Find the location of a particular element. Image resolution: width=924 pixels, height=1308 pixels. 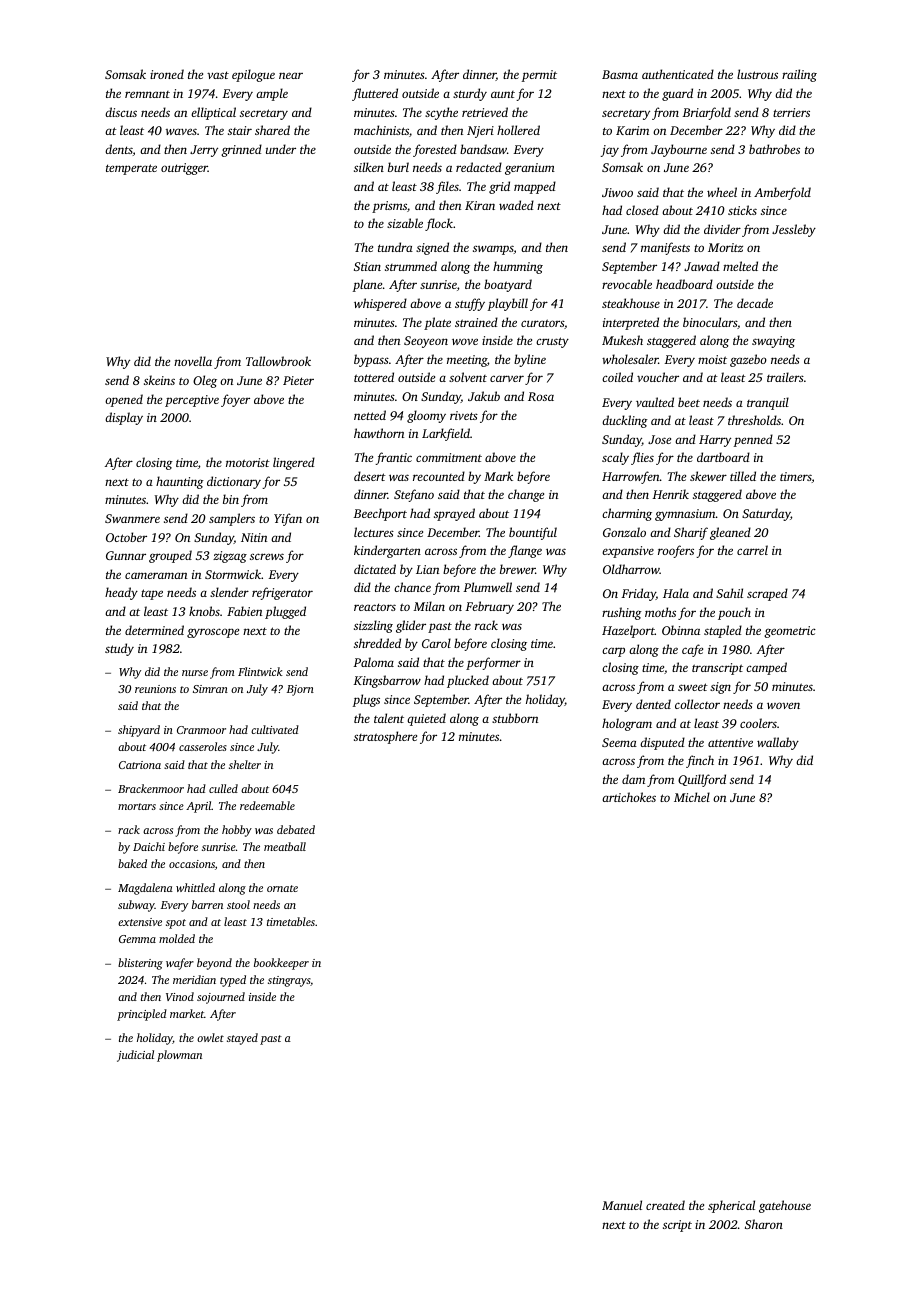

Jessleby is located at coordinates (794, 230).
